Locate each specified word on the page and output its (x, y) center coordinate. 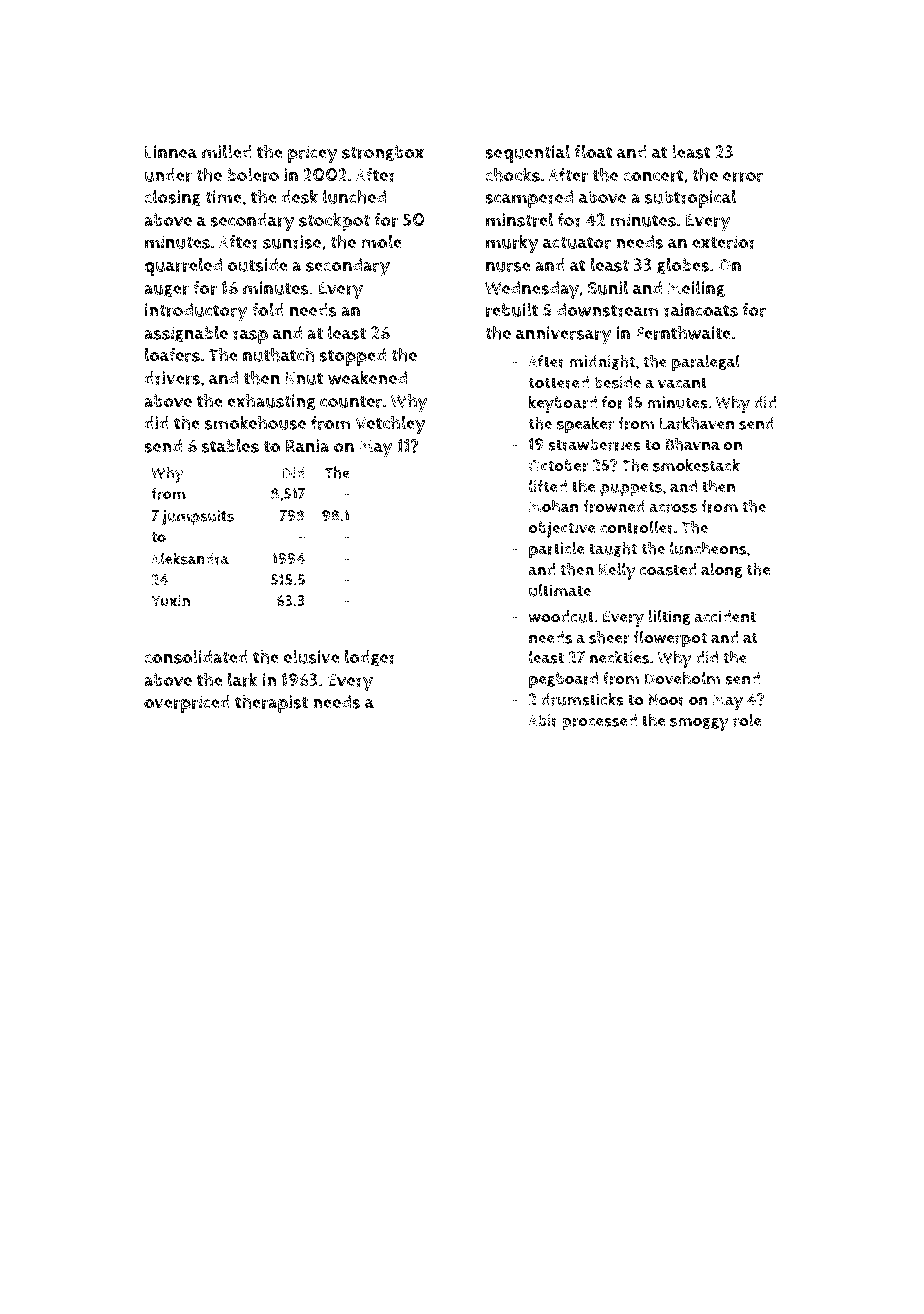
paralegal (706, 363)
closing (172, 198)
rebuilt (512, 310)
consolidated (196, 657)
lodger (370, 658)
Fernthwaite (683, 332)
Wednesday (532, 290)
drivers (172, 378)
